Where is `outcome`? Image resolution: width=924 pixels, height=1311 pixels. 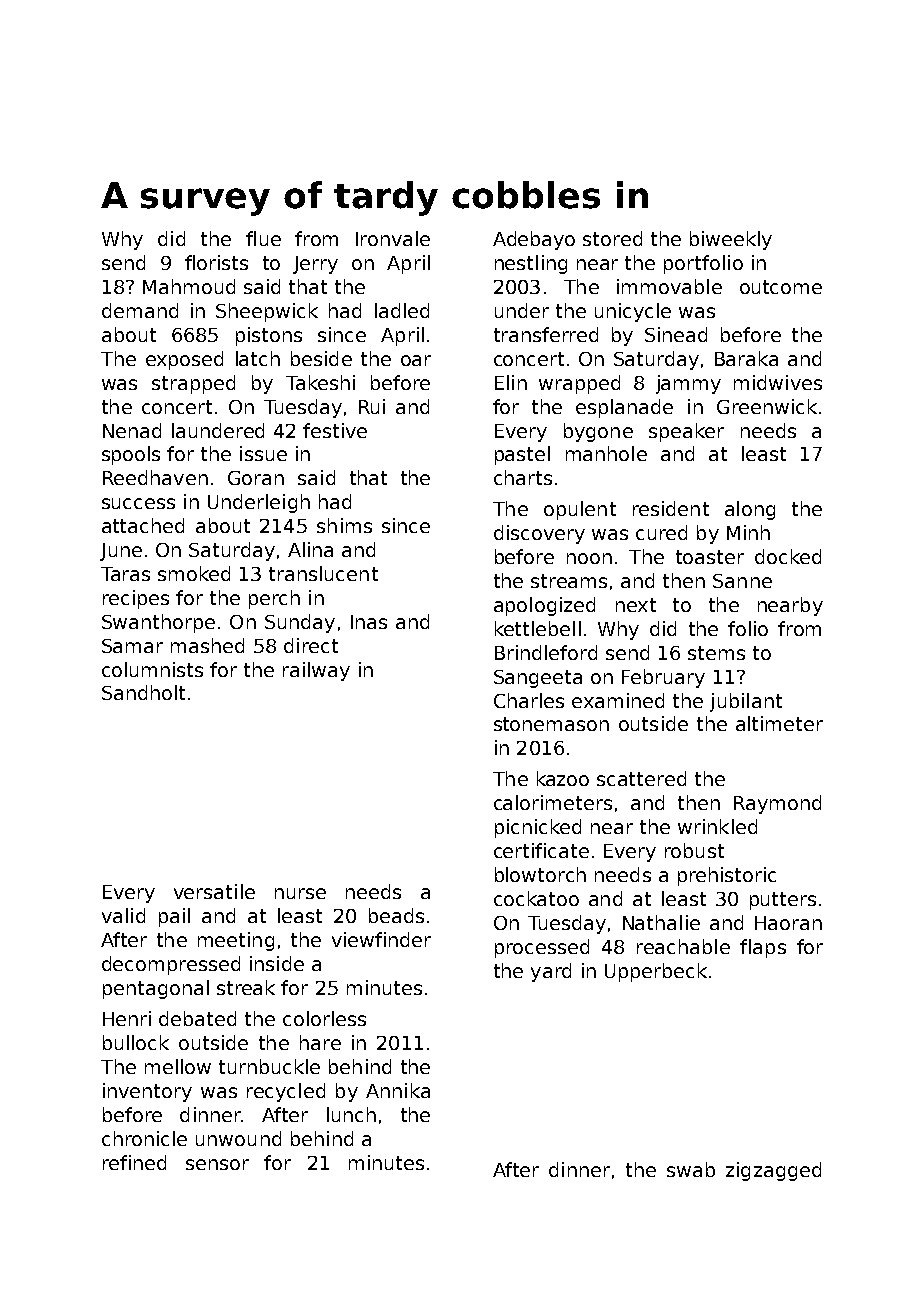
outcome is located at coordinates (781, 287).
